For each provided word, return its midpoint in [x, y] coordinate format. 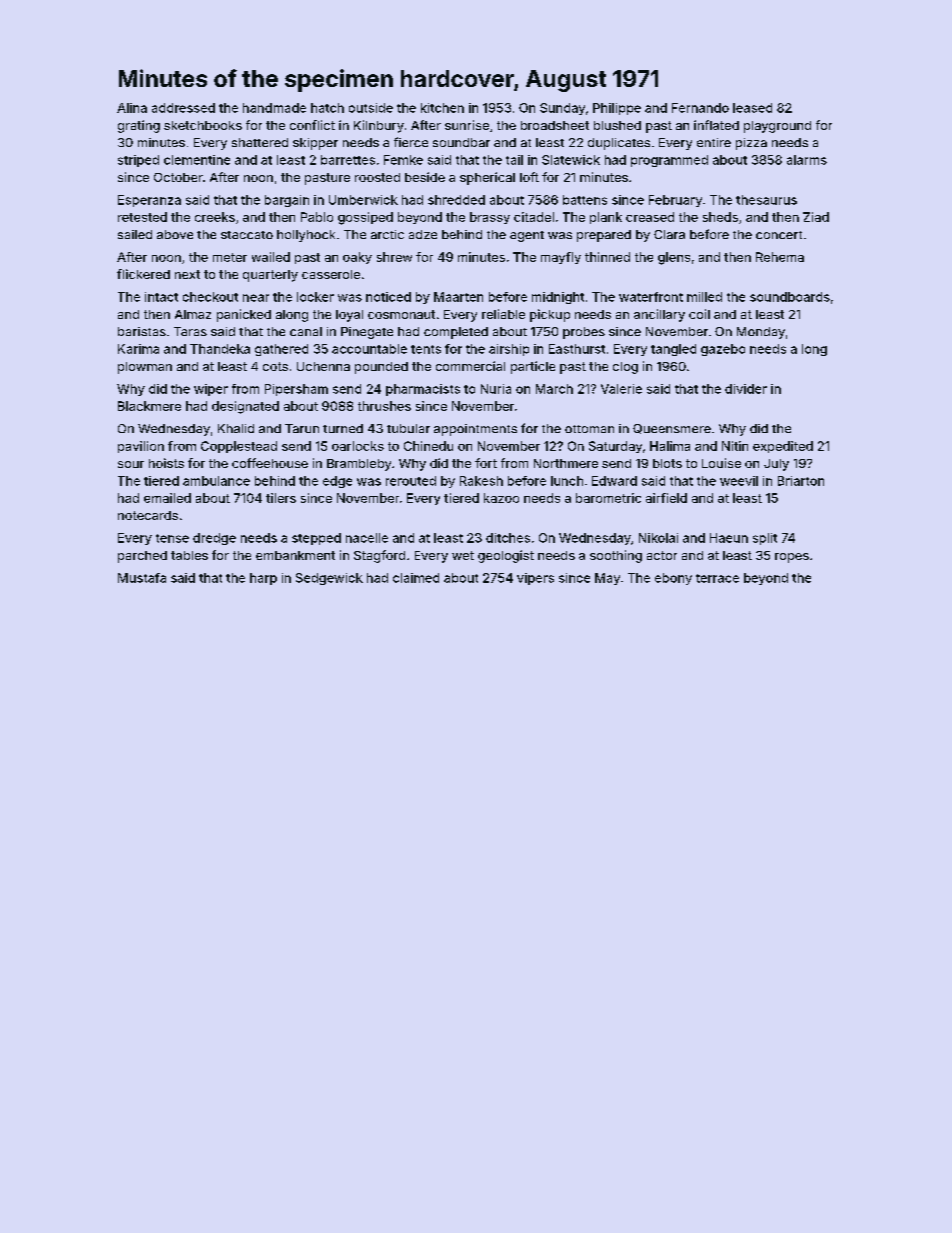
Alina [132, 108]
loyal [349, 316]
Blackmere [149, 406]
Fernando [700, 108]
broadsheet [555, 125]
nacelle [367, 538]
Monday [761, 333]
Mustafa [142, 578]
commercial [470, 366]
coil [699, 314]
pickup [550, 315]
